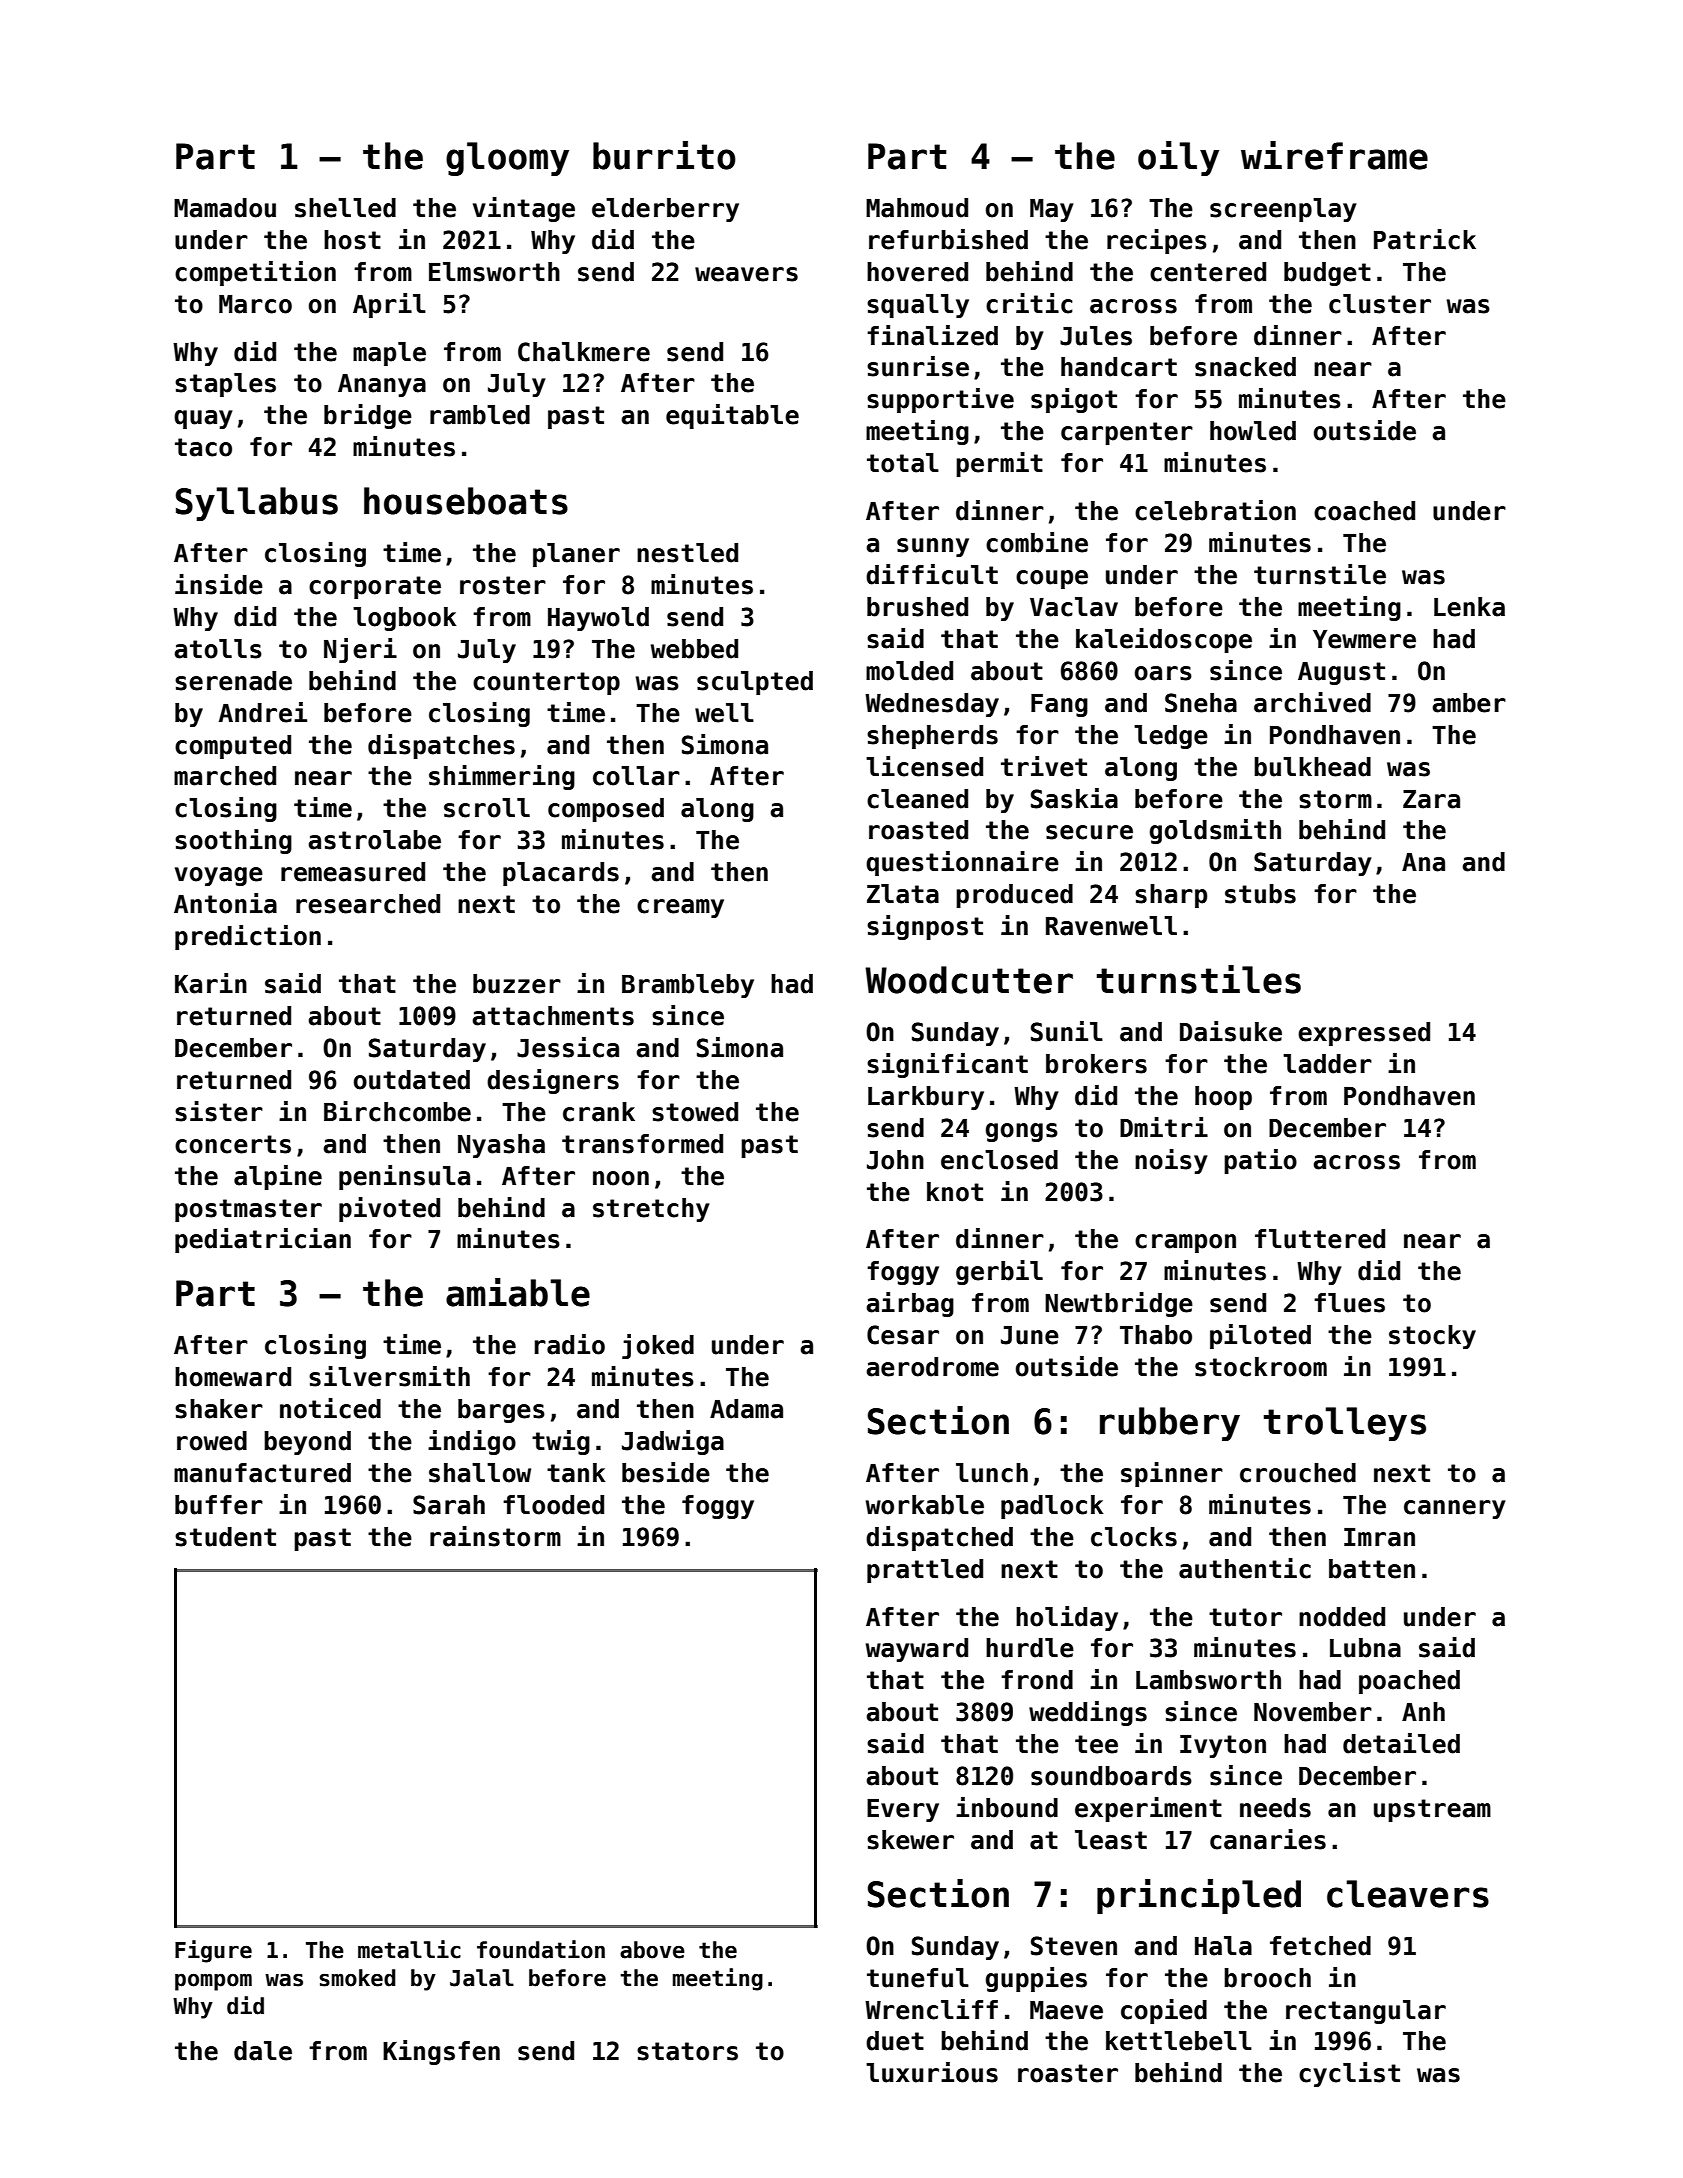 This document has width=1683, height=2178. I want to click on Kingsfen, so click(441, 2052).
